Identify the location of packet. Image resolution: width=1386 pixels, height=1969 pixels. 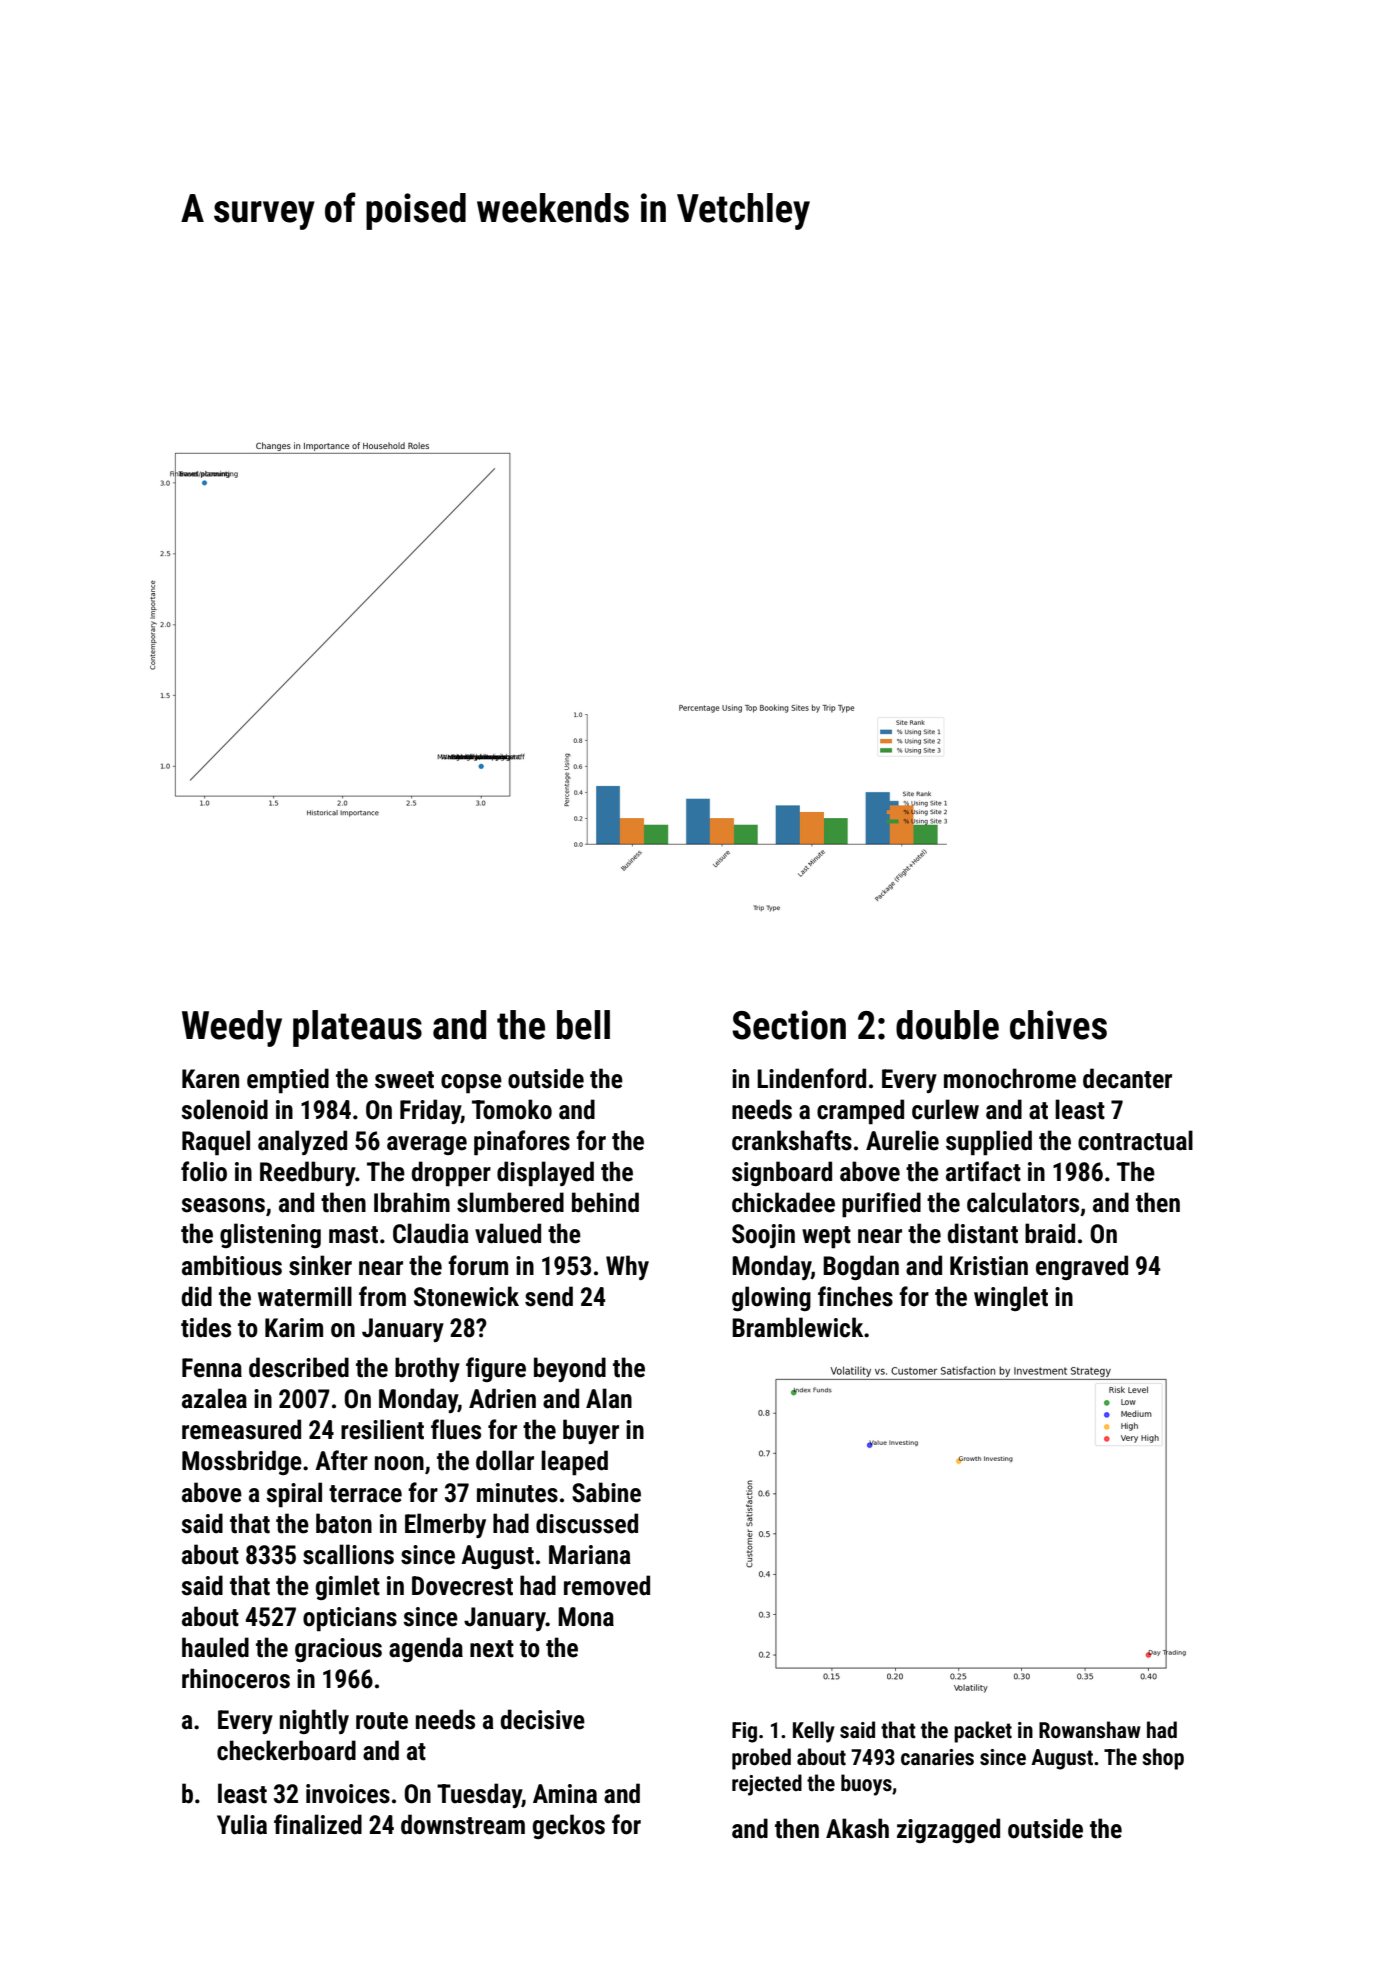
(983, 1732).
